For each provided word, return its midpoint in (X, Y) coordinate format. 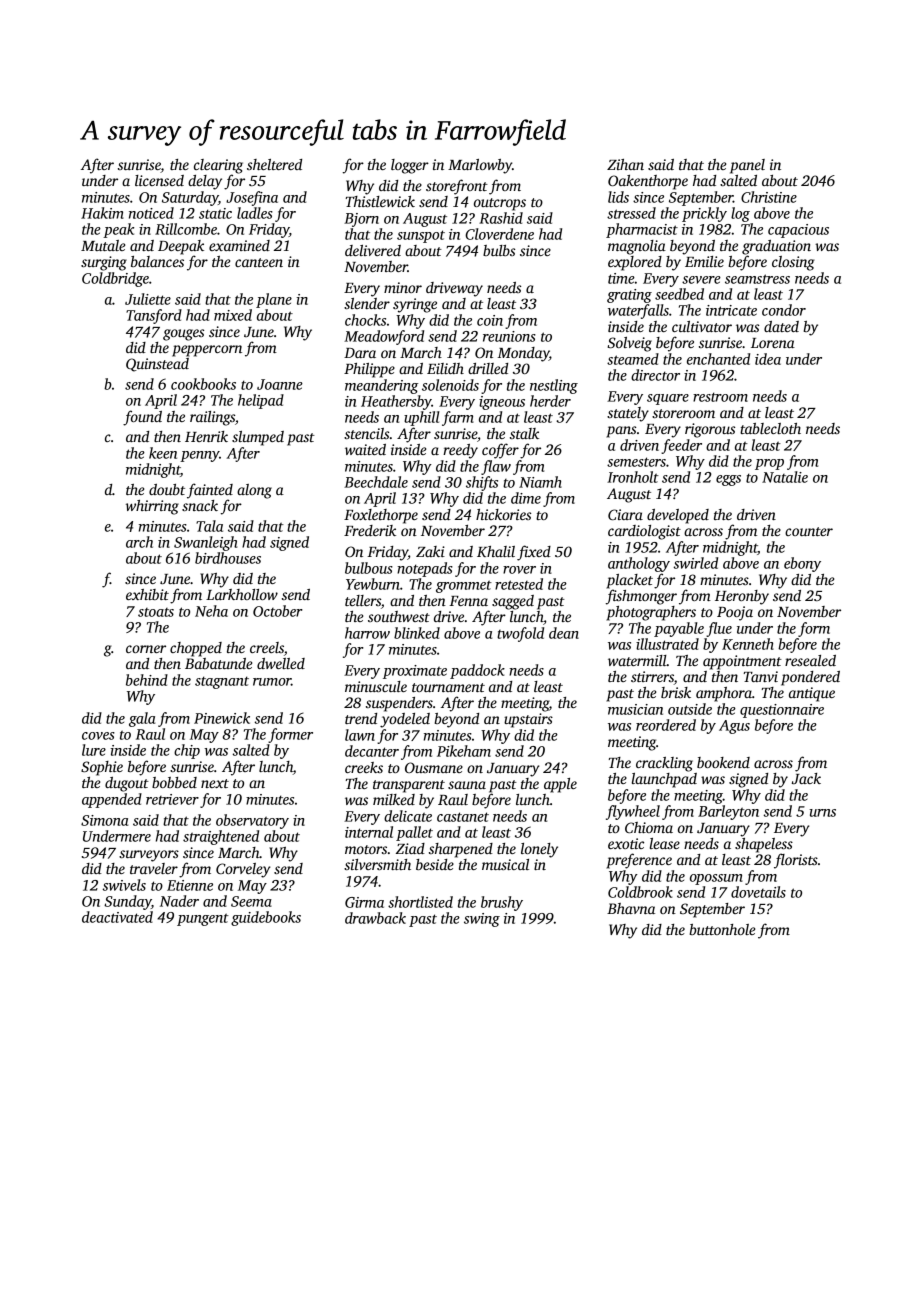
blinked (417, 633)
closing (793, 263)
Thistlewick (380, 201)
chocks (365, 320)
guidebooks (266, 918)
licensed (159, 180)
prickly (704, 214)
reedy (460, 451)
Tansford (154, 316)
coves (98, 736)
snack (200, 505)
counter (809, 531)
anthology (639, 564)
